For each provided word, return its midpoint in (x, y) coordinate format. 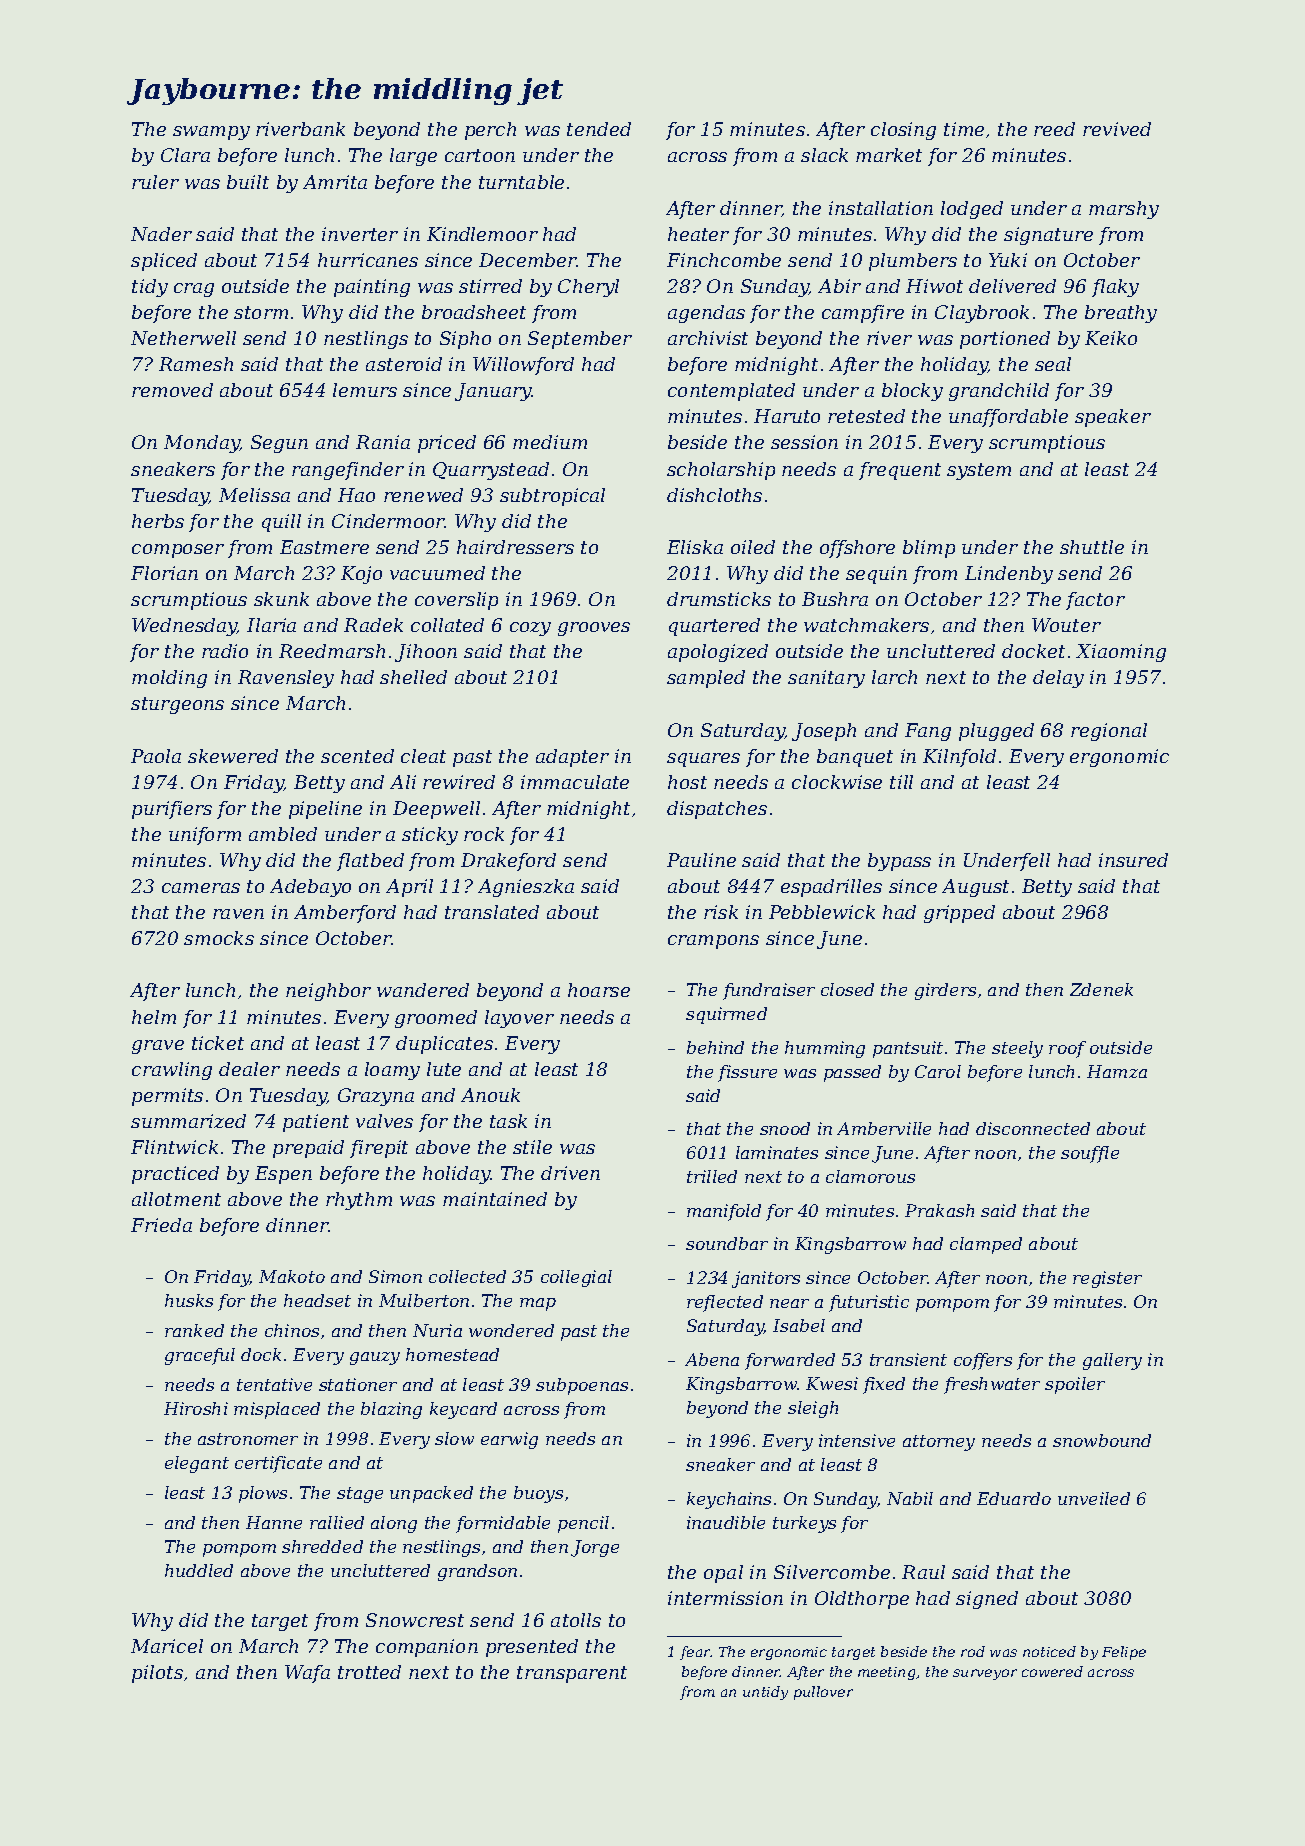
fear (695, 1653)
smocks (219, 938)
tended (599, 129)
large (413, 157)
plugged (996, 732)
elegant (197, 1464)
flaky (1115, 288)
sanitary (826, 679)
